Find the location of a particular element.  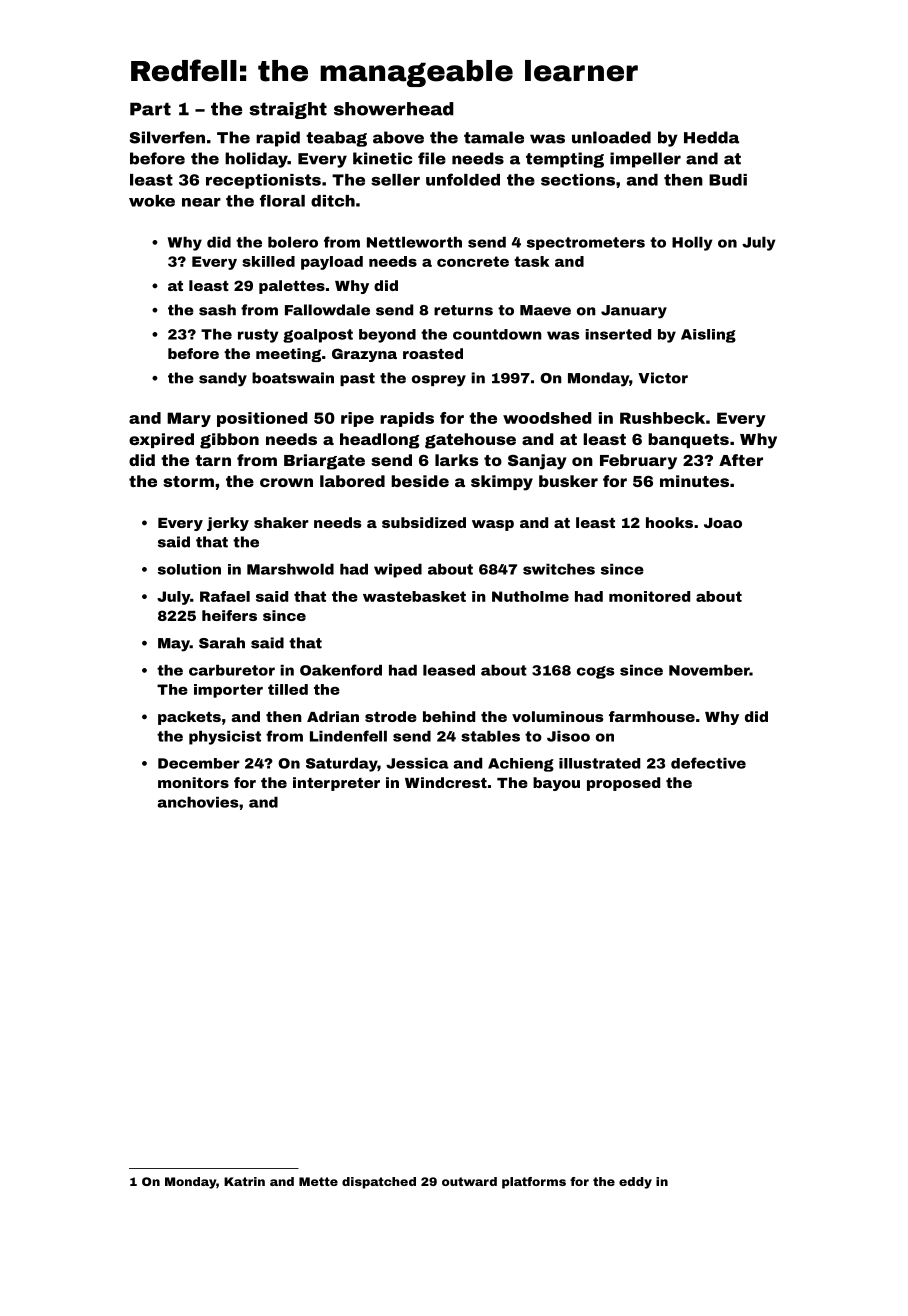

proposed is located at coordinates (623, 784).
